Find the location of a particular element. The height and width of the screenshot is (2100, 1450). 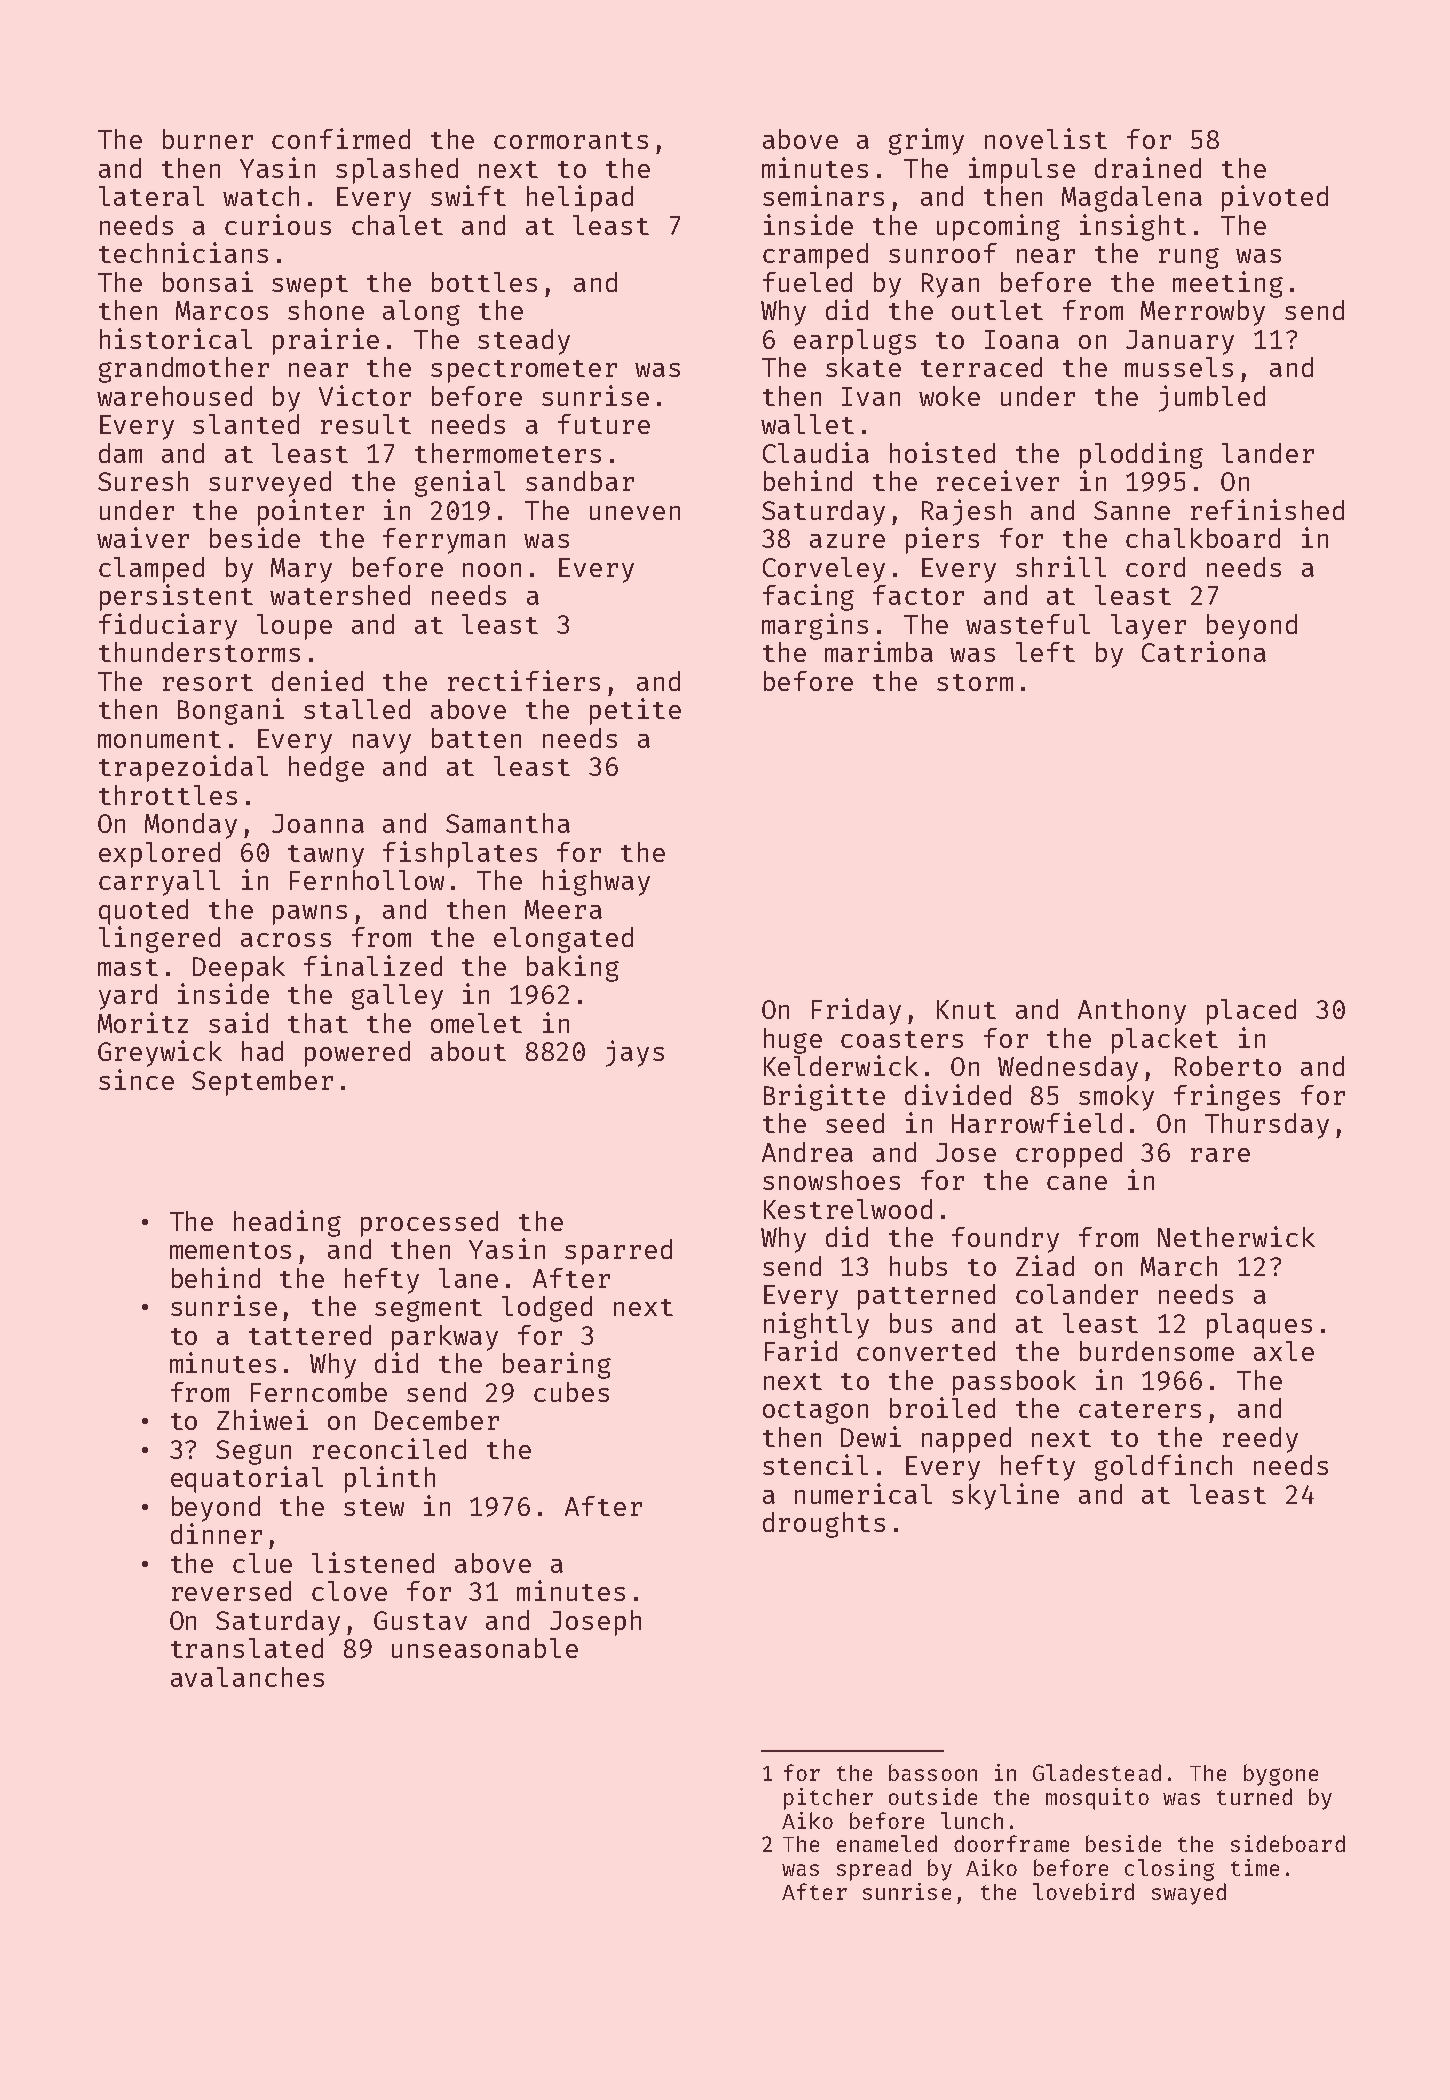

jays is located at coordinates (635, 1053).
